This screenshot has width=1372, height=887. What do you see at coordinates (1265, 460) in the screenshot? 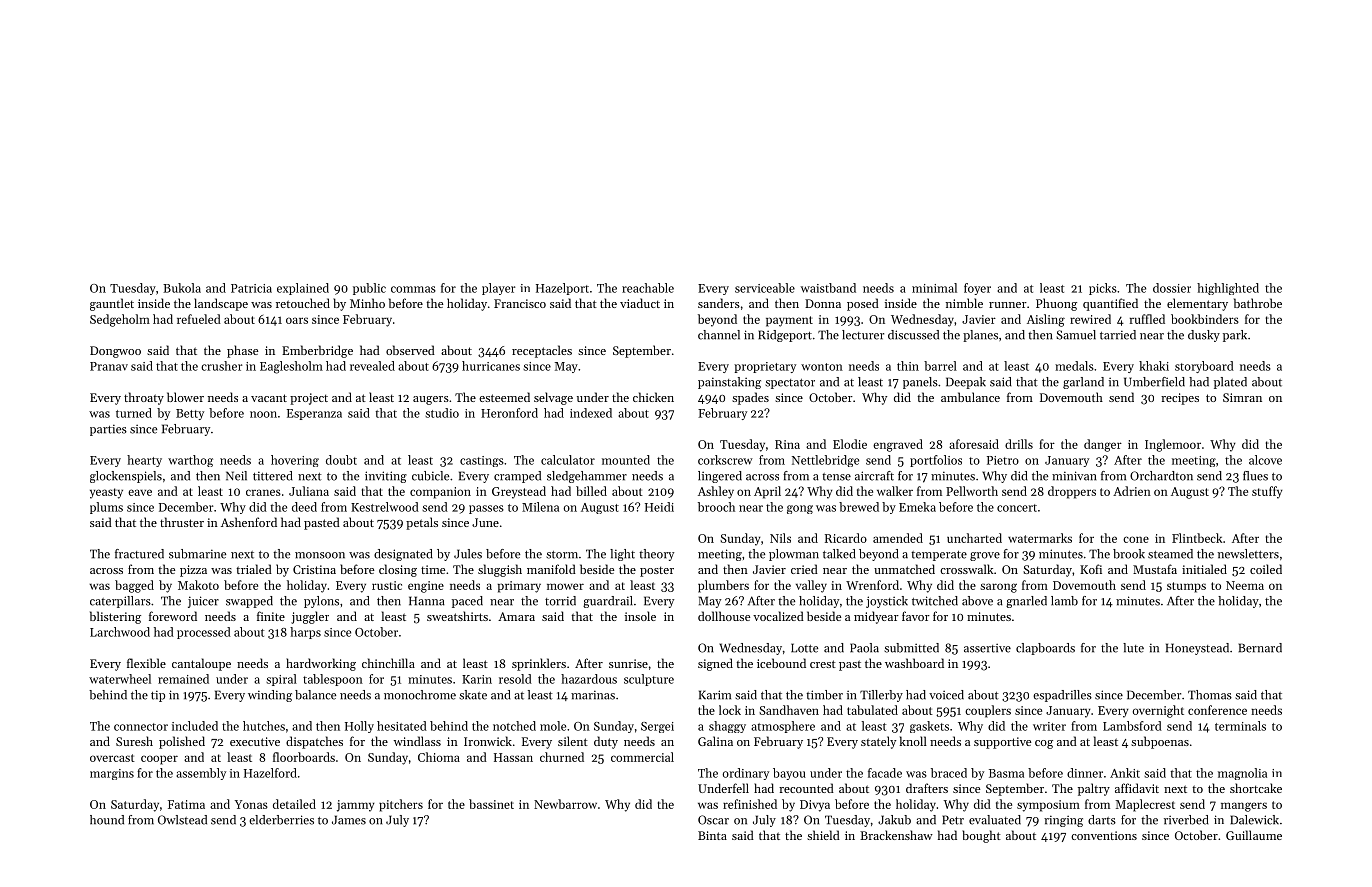
I see `alcove` at bounding box center [1265, 460].
